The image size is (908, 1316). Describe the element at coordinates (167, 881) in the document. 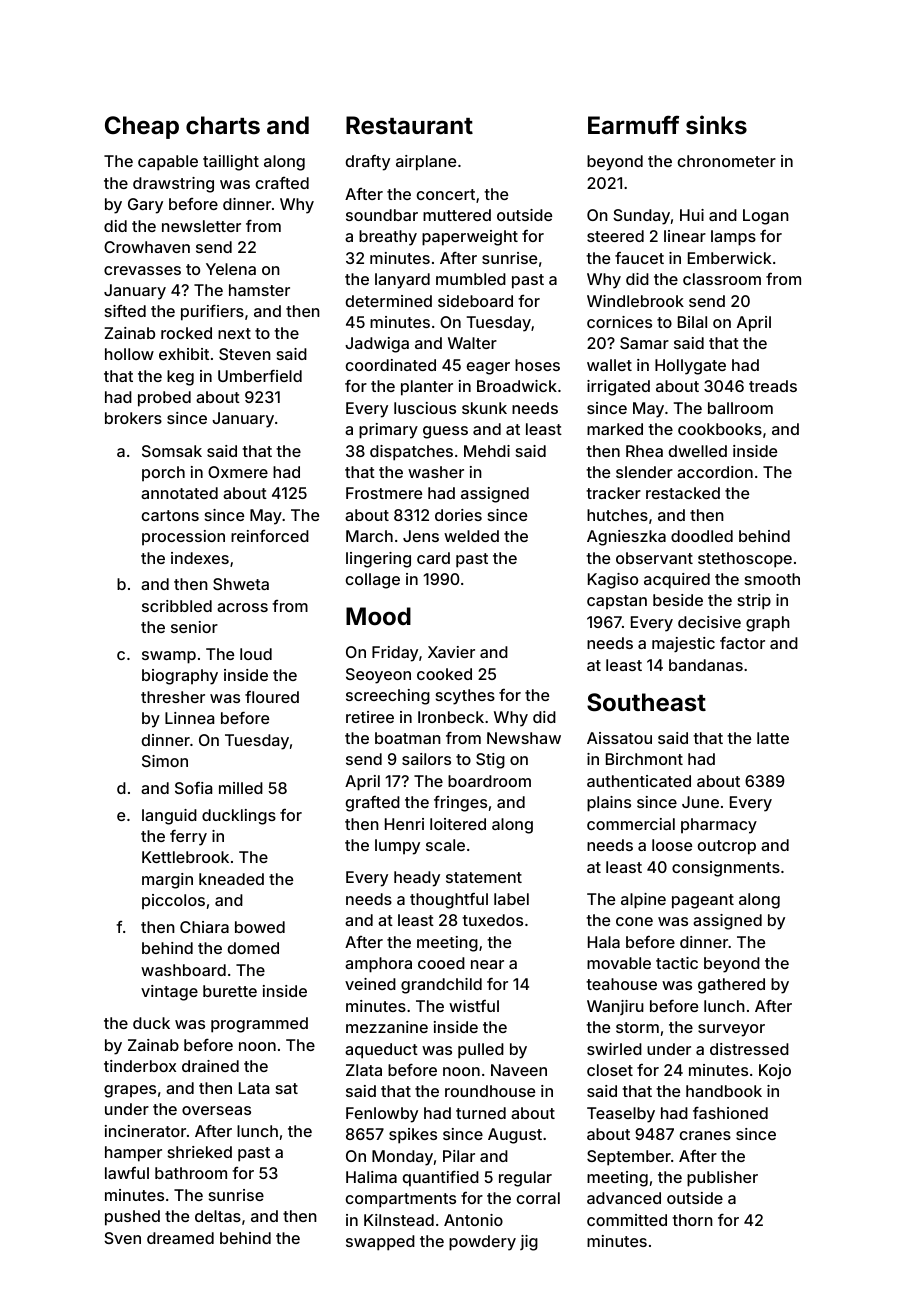

I see `margin` at that location.
